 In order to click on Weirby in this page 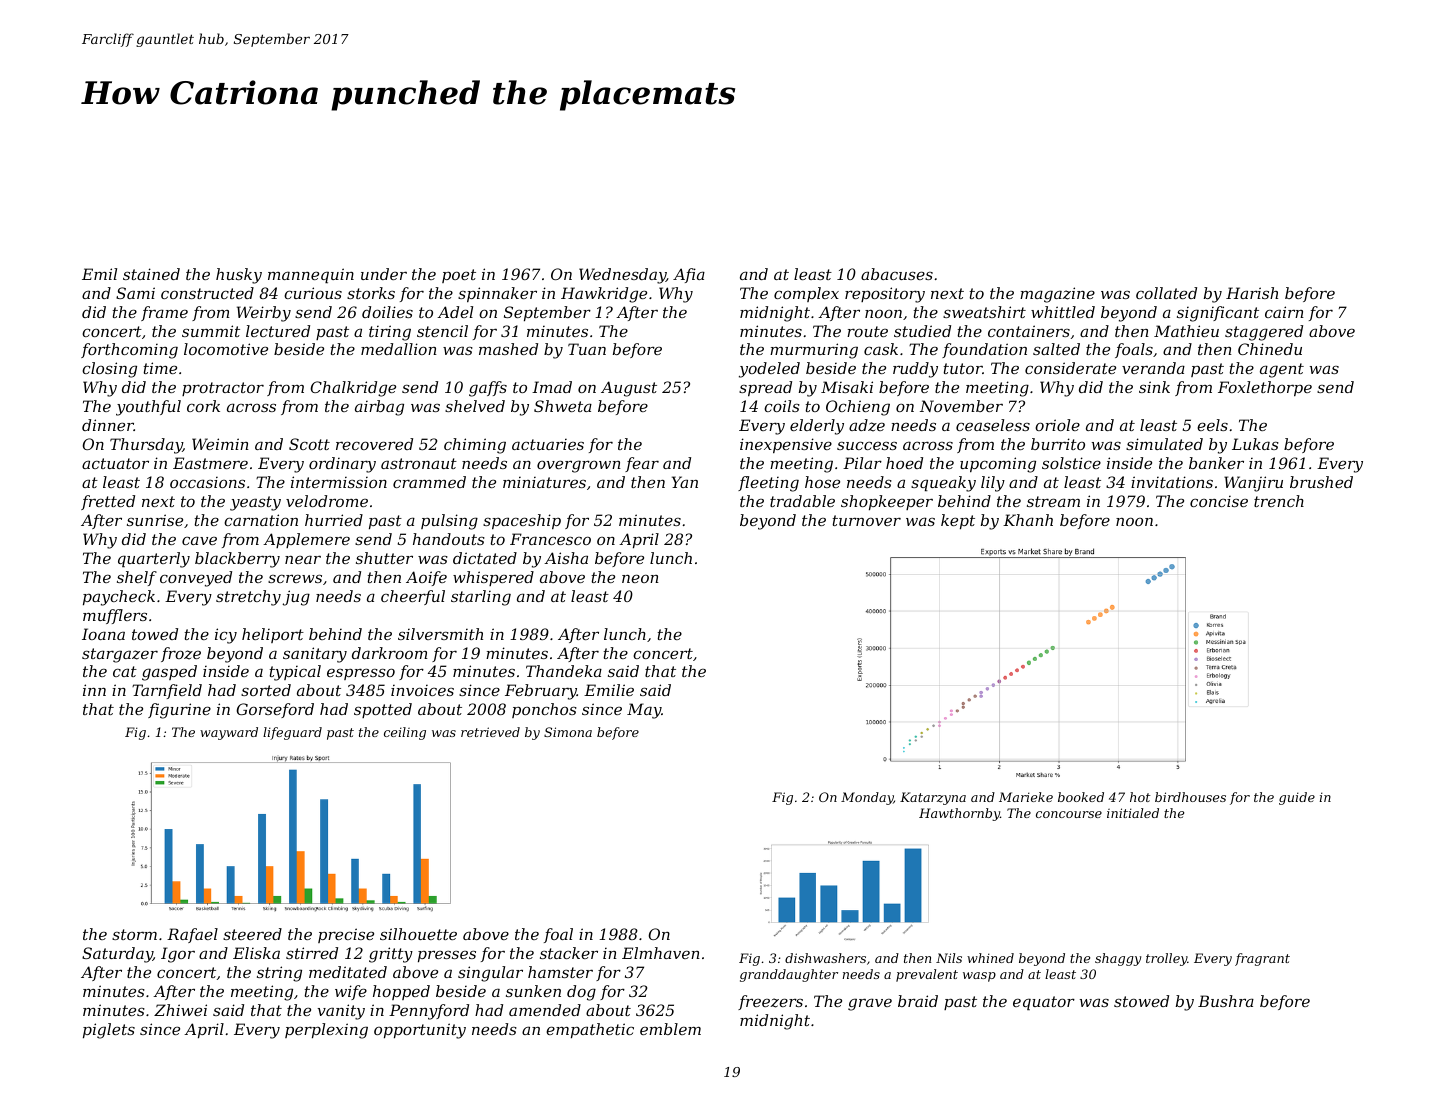, I will do `click(264, 314)`.
